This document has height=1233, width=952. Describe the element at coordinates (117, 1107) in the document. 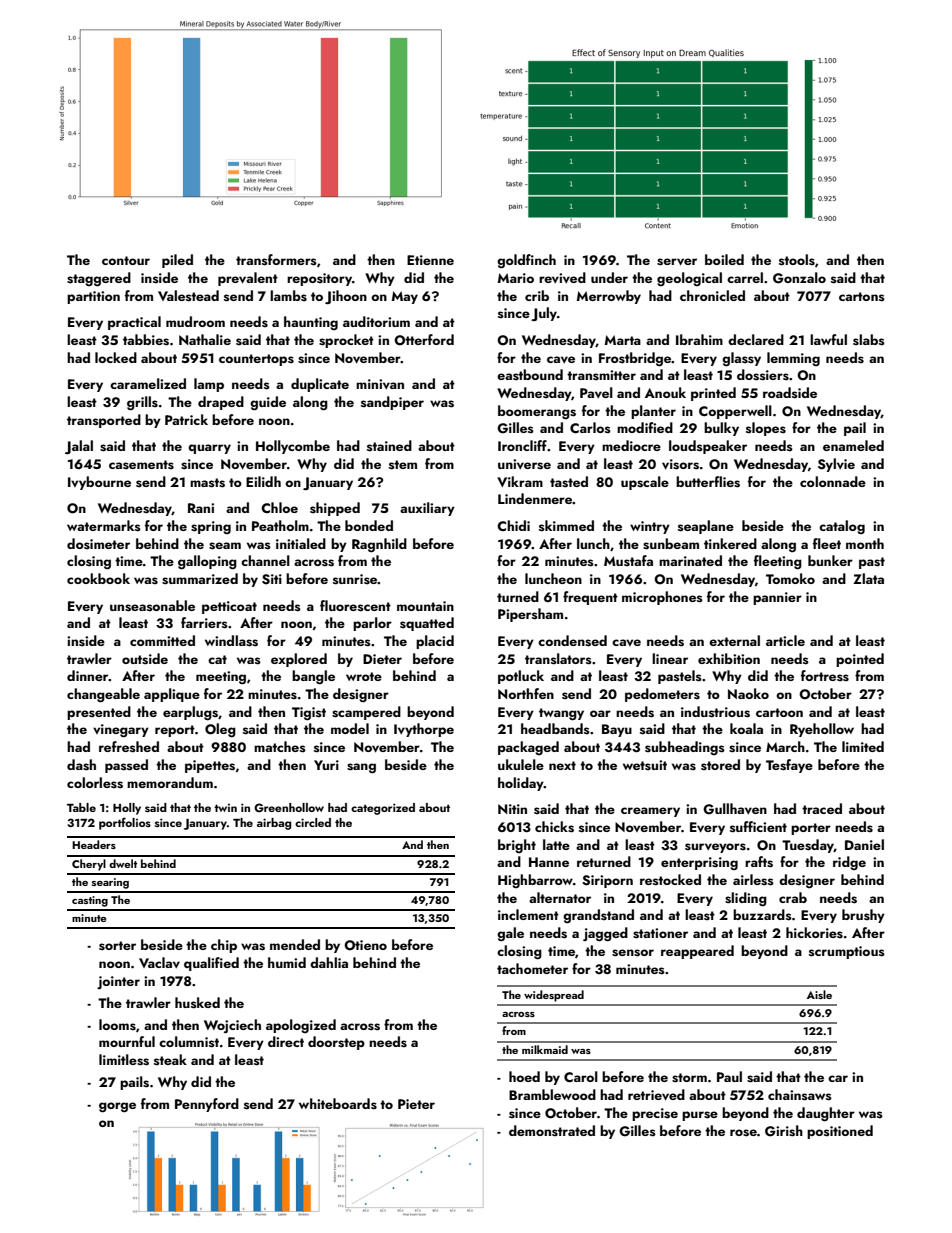

I see `gorge` at that location.
